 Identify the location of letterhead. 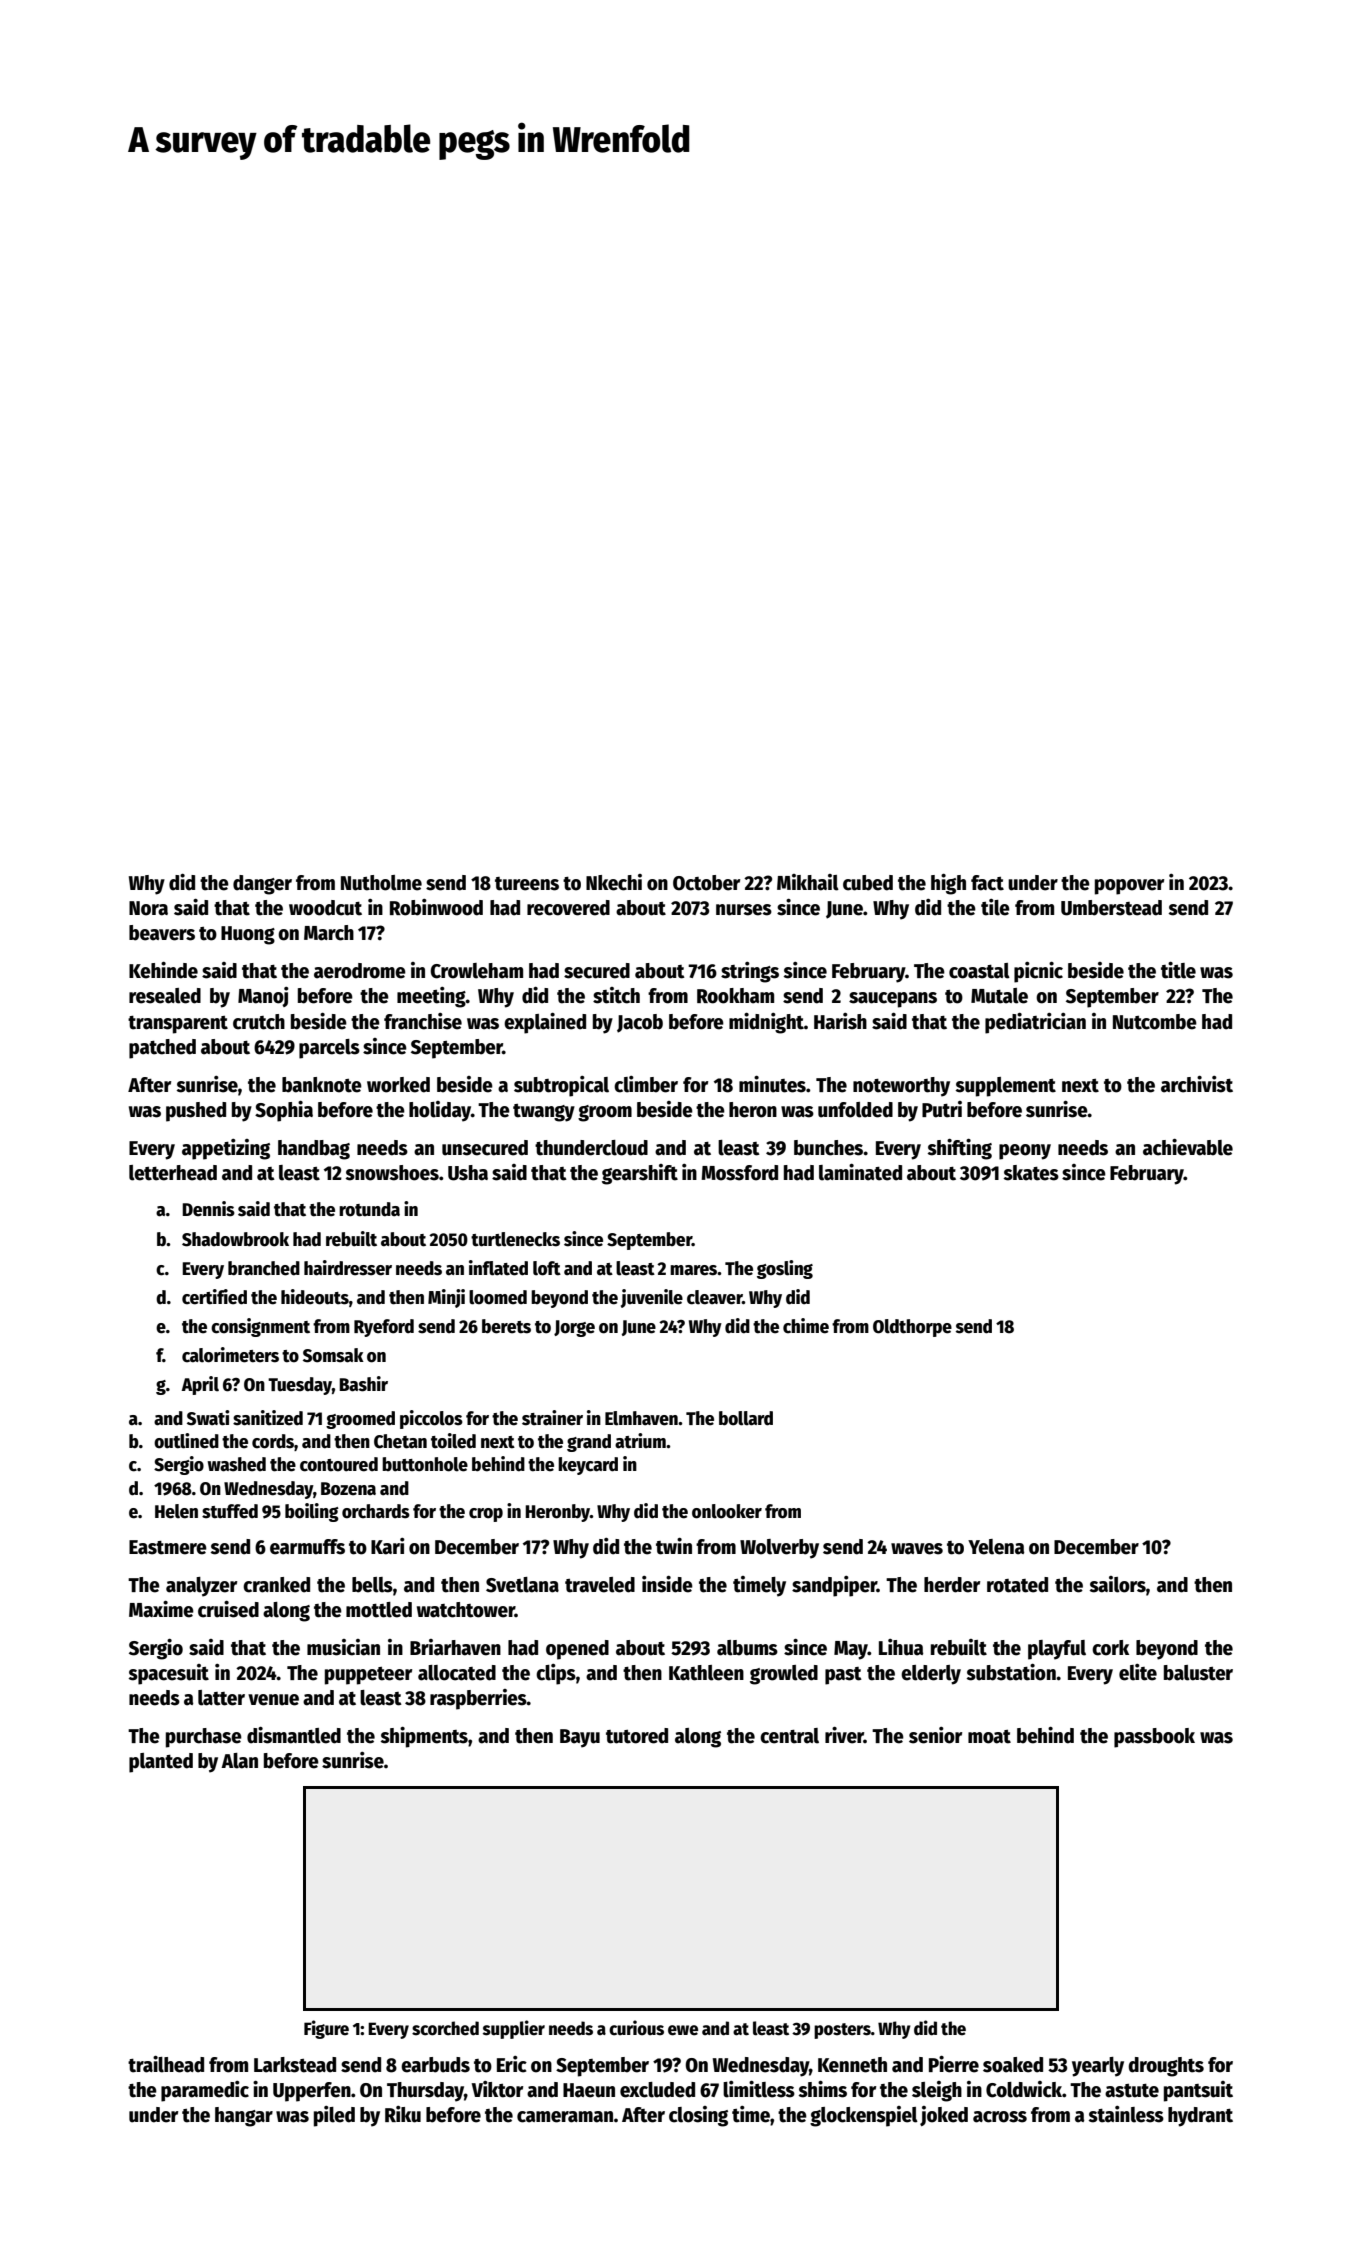
(173, 1173).
